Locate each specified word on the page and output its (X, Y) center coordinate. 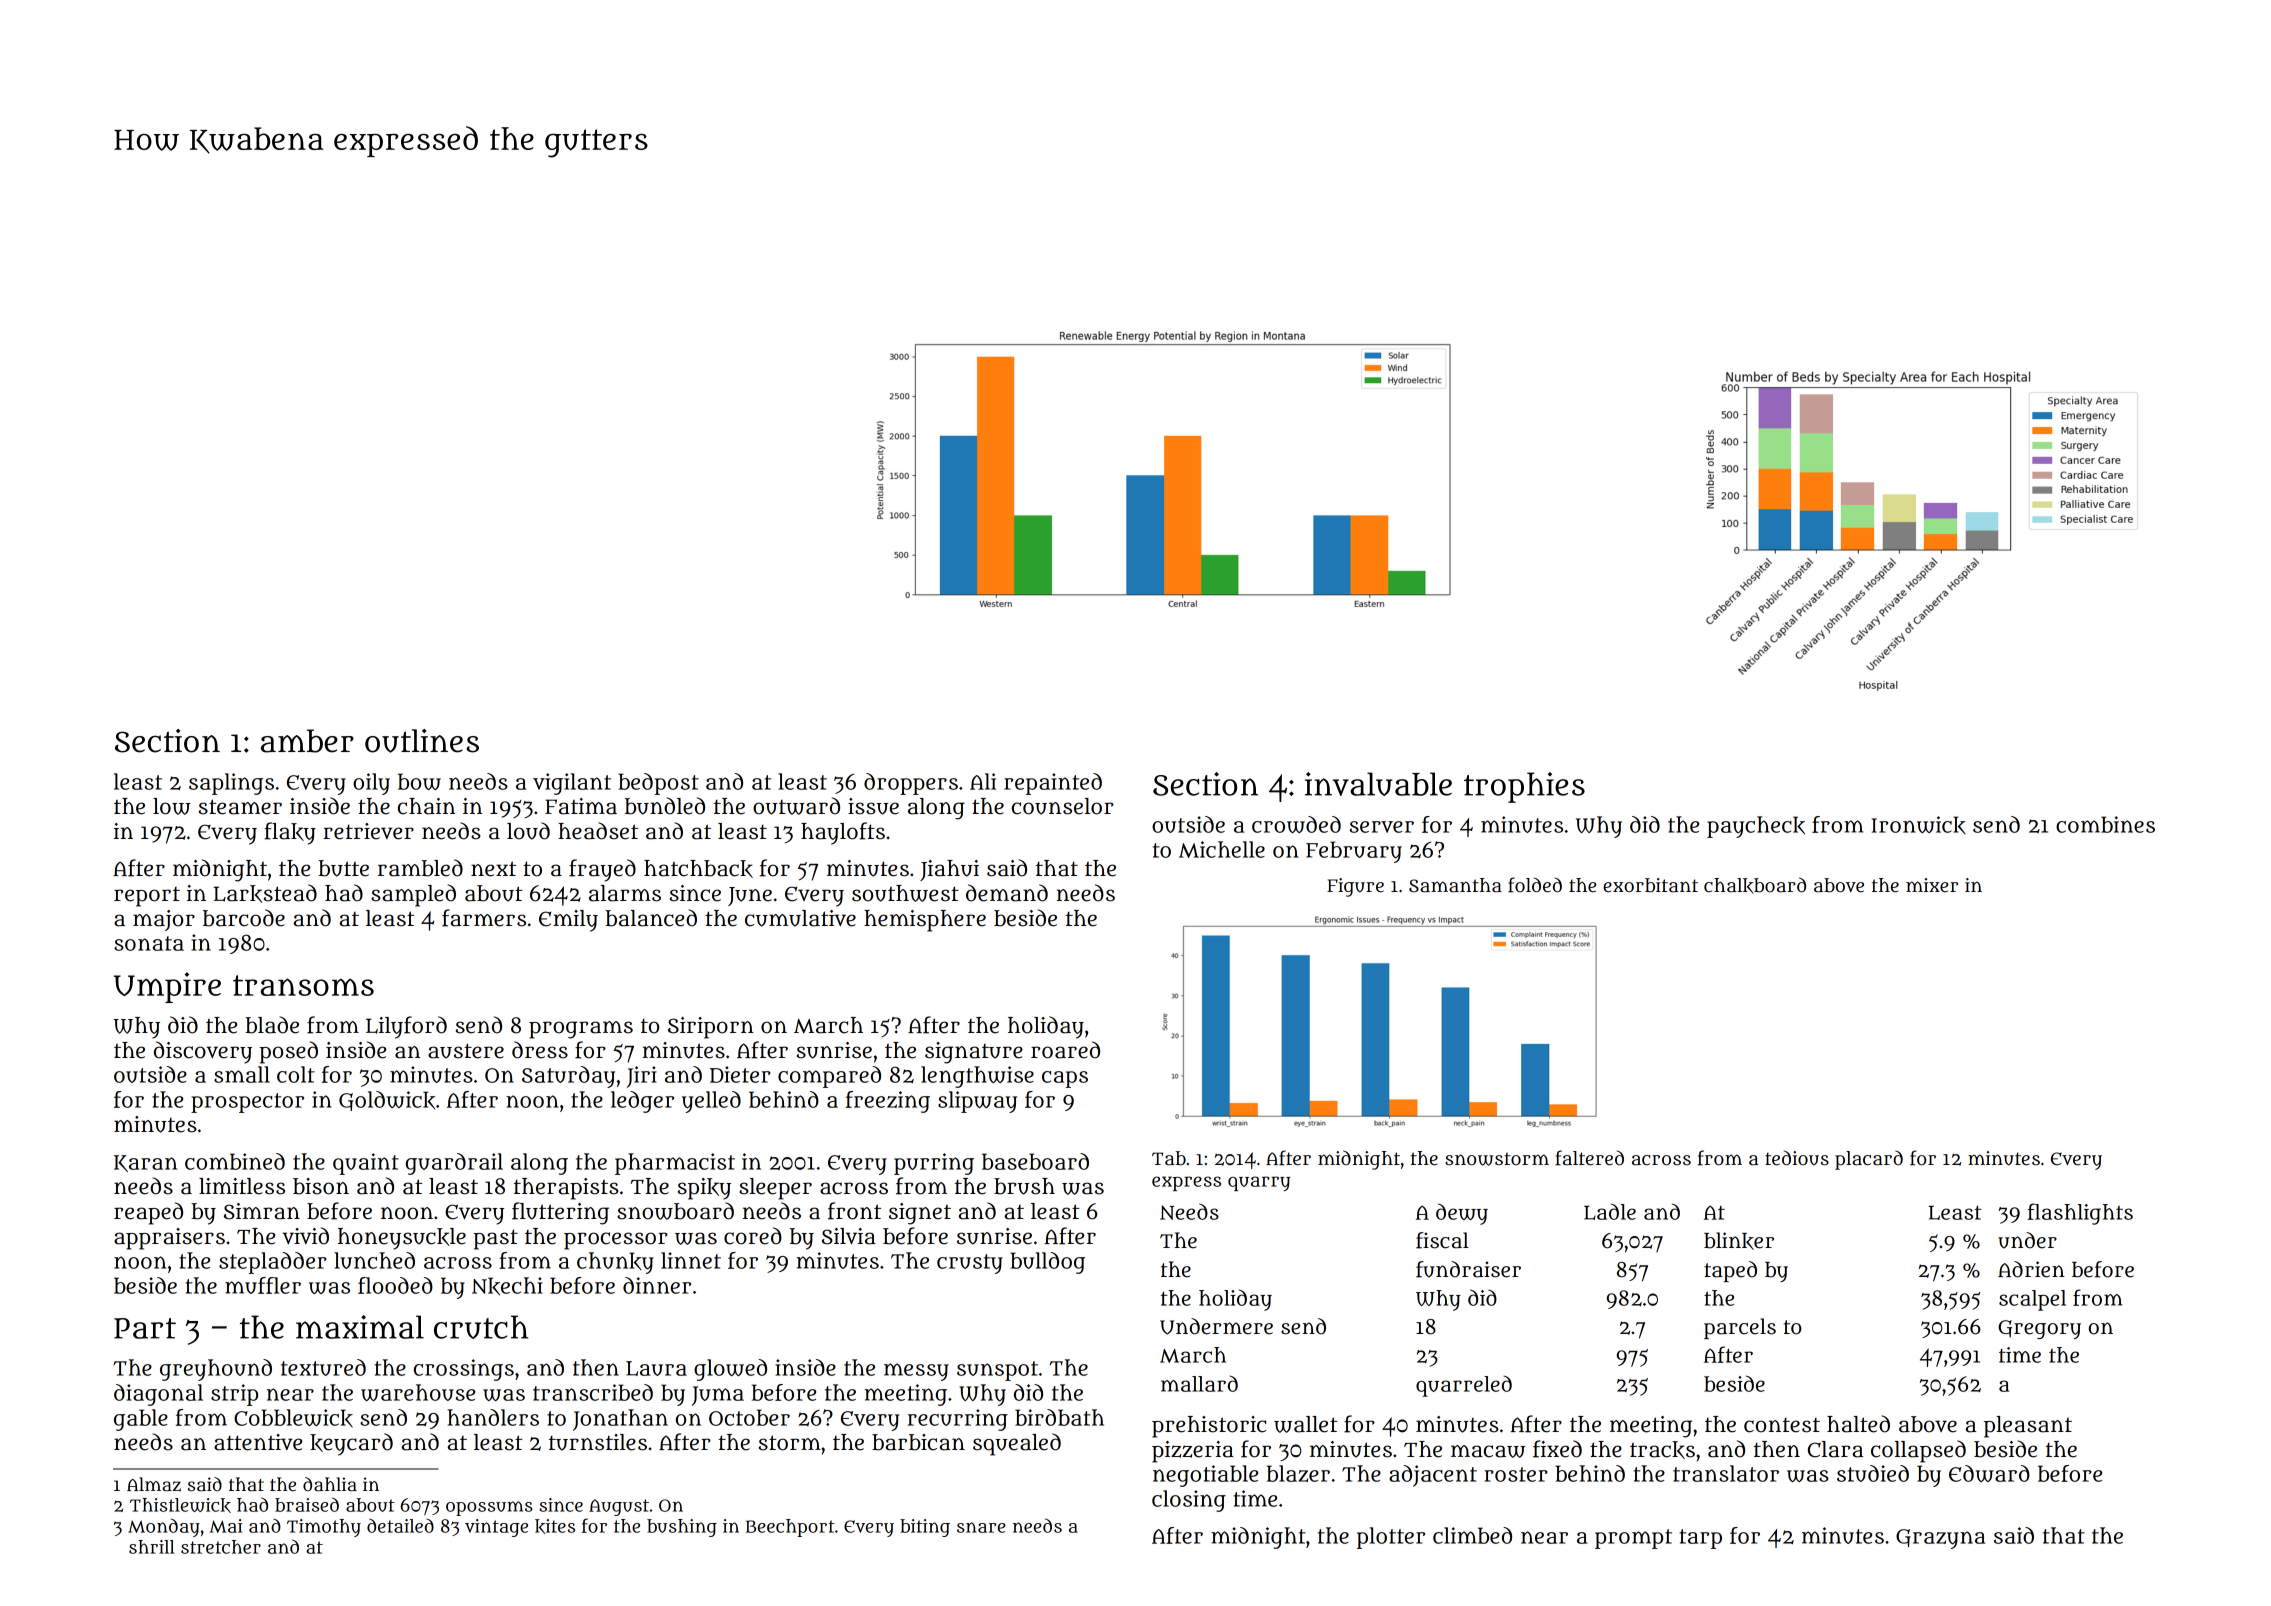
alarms (625, 893)
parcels (1740, 1328)
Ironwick (1919, 825)
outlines (422, 741)
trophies (1524, 787)
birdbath (1059, 1417)
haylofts (843, 833)
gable (141, 1420)
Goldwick (387, 1101)
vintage (496, 1528)
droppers (911, 784)
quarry (1259, 1183)
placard (1869, 1160)
